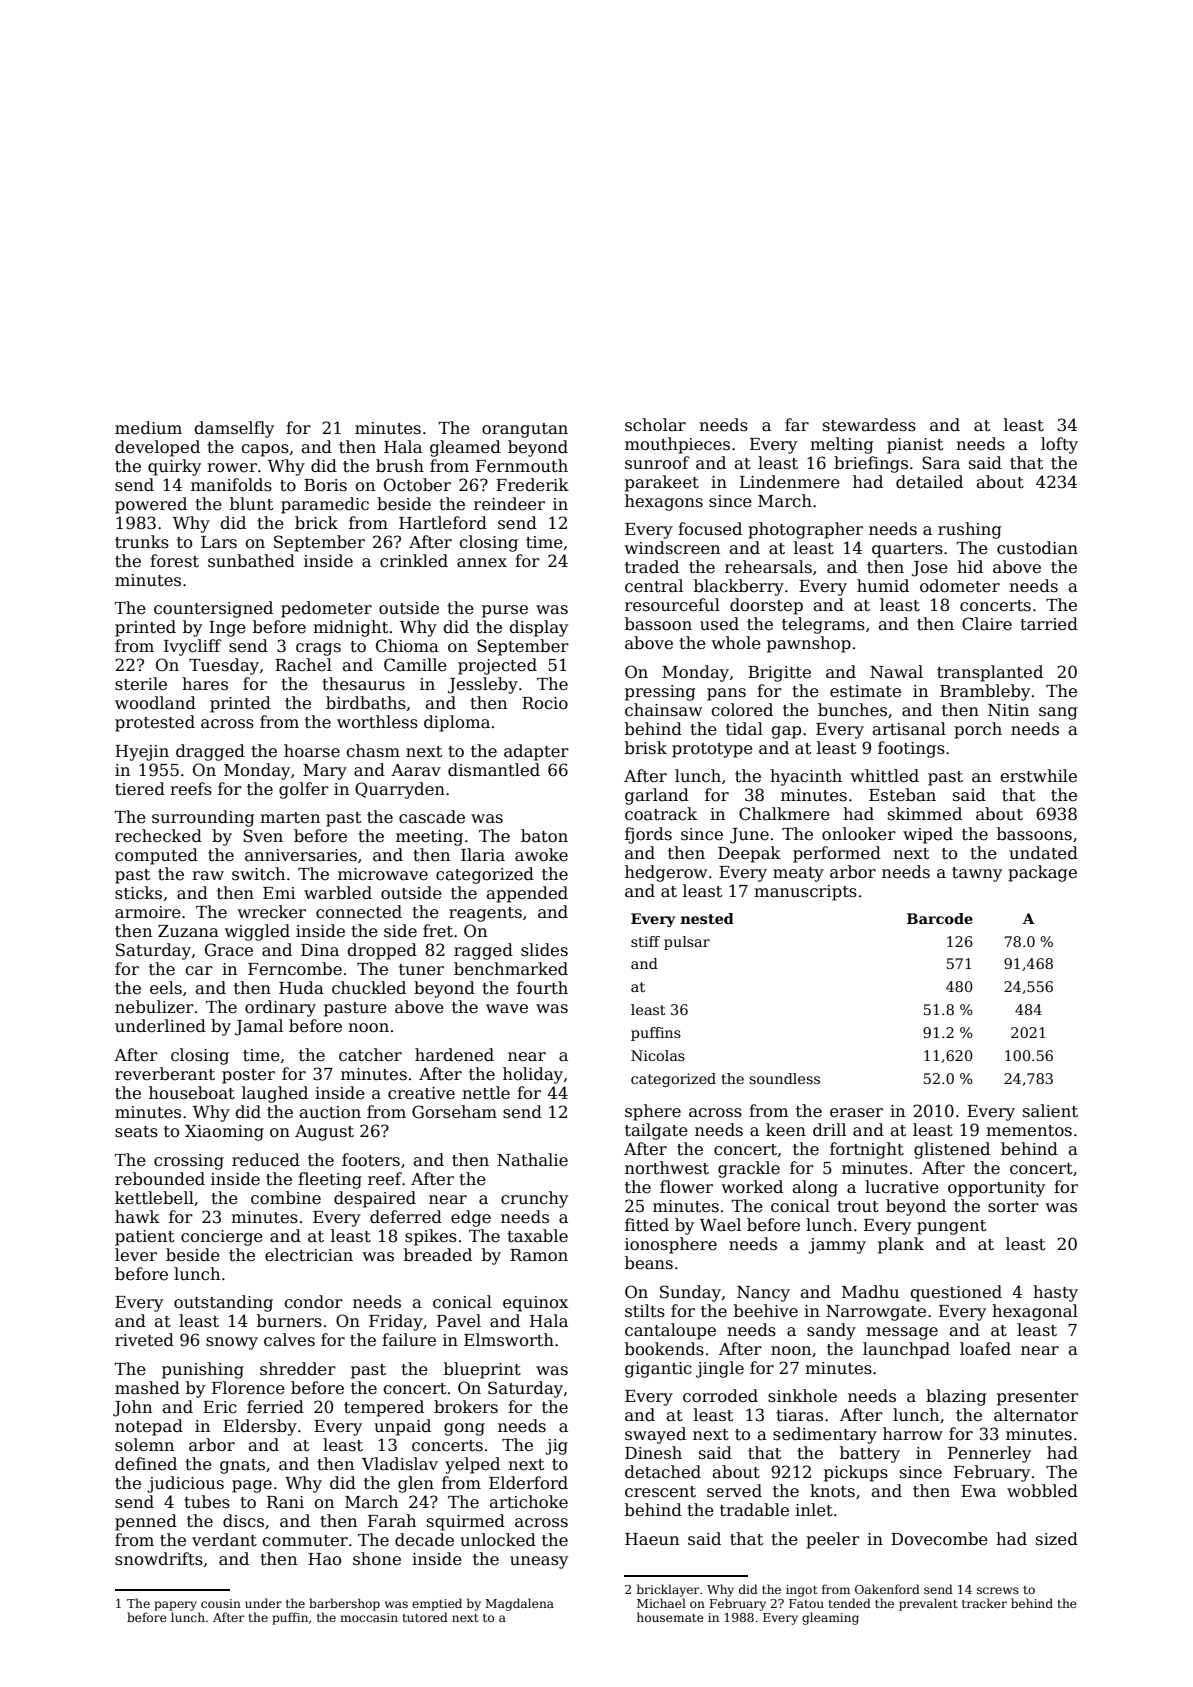 The width and height of the page is (1193, 1687). Describe the element at coordinates (1042, 873) in the page. I see `package` at that location.
